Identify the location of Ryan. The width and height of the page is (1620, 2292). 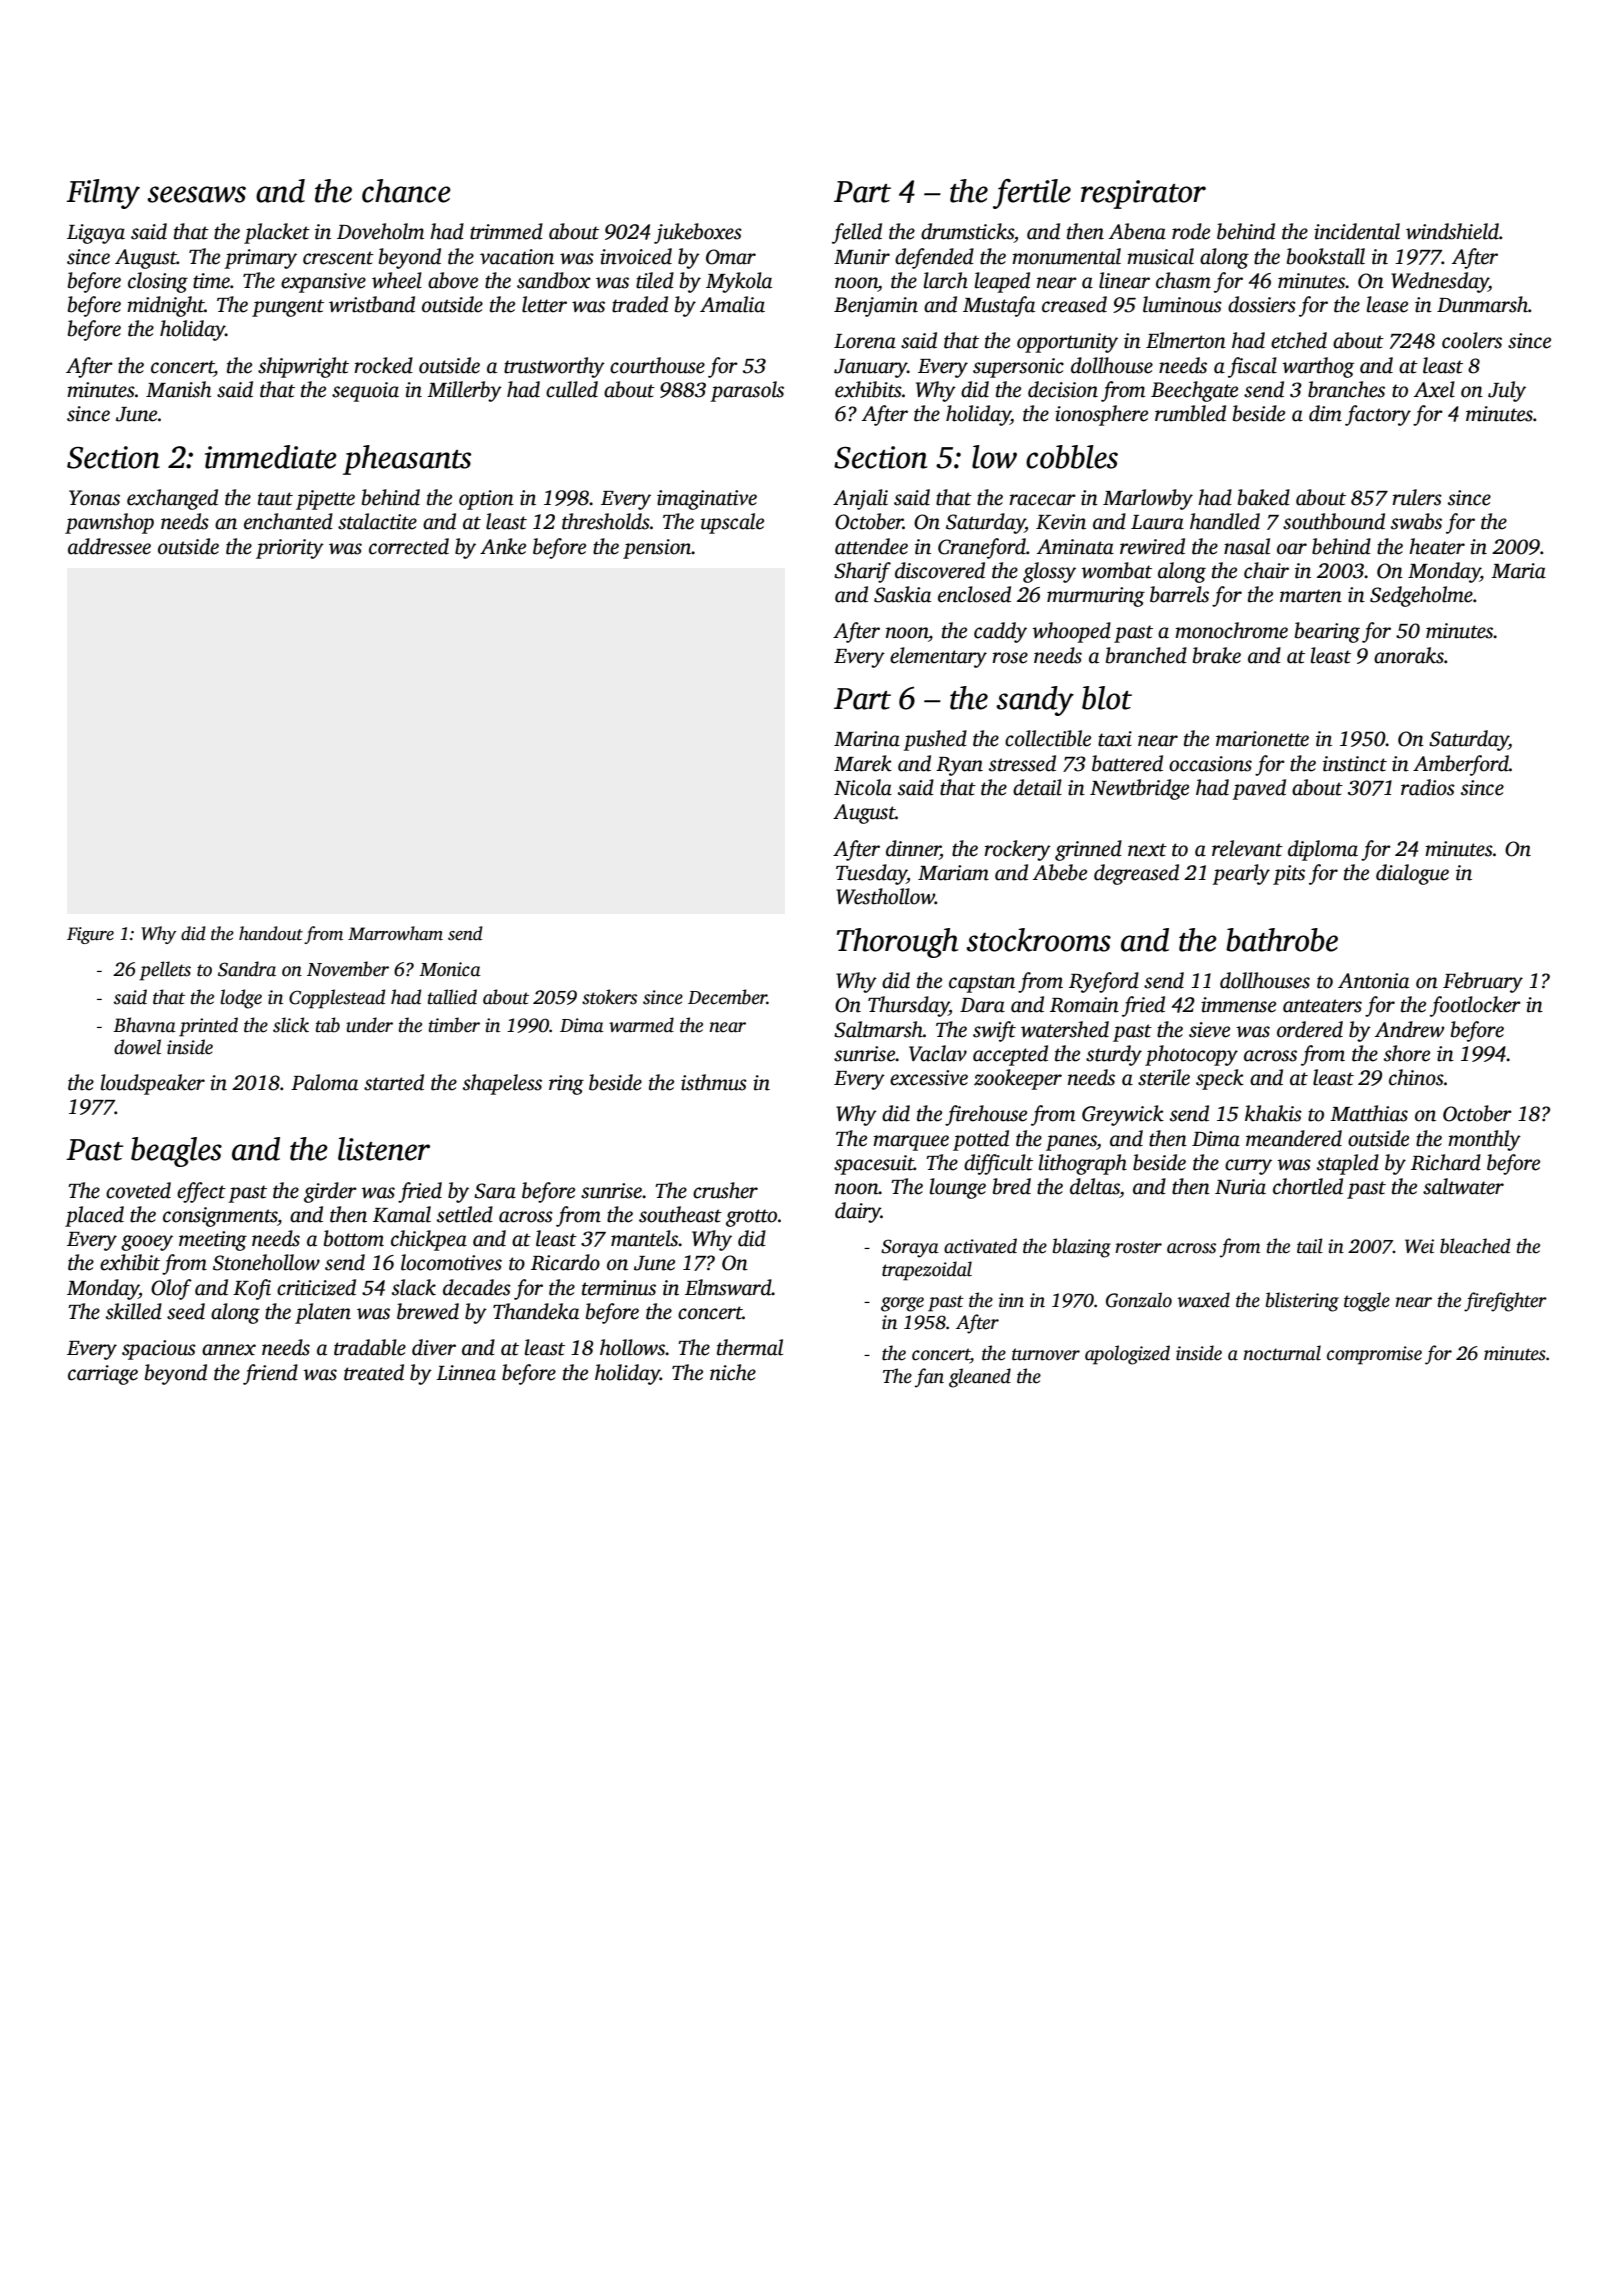
(959, 766).
